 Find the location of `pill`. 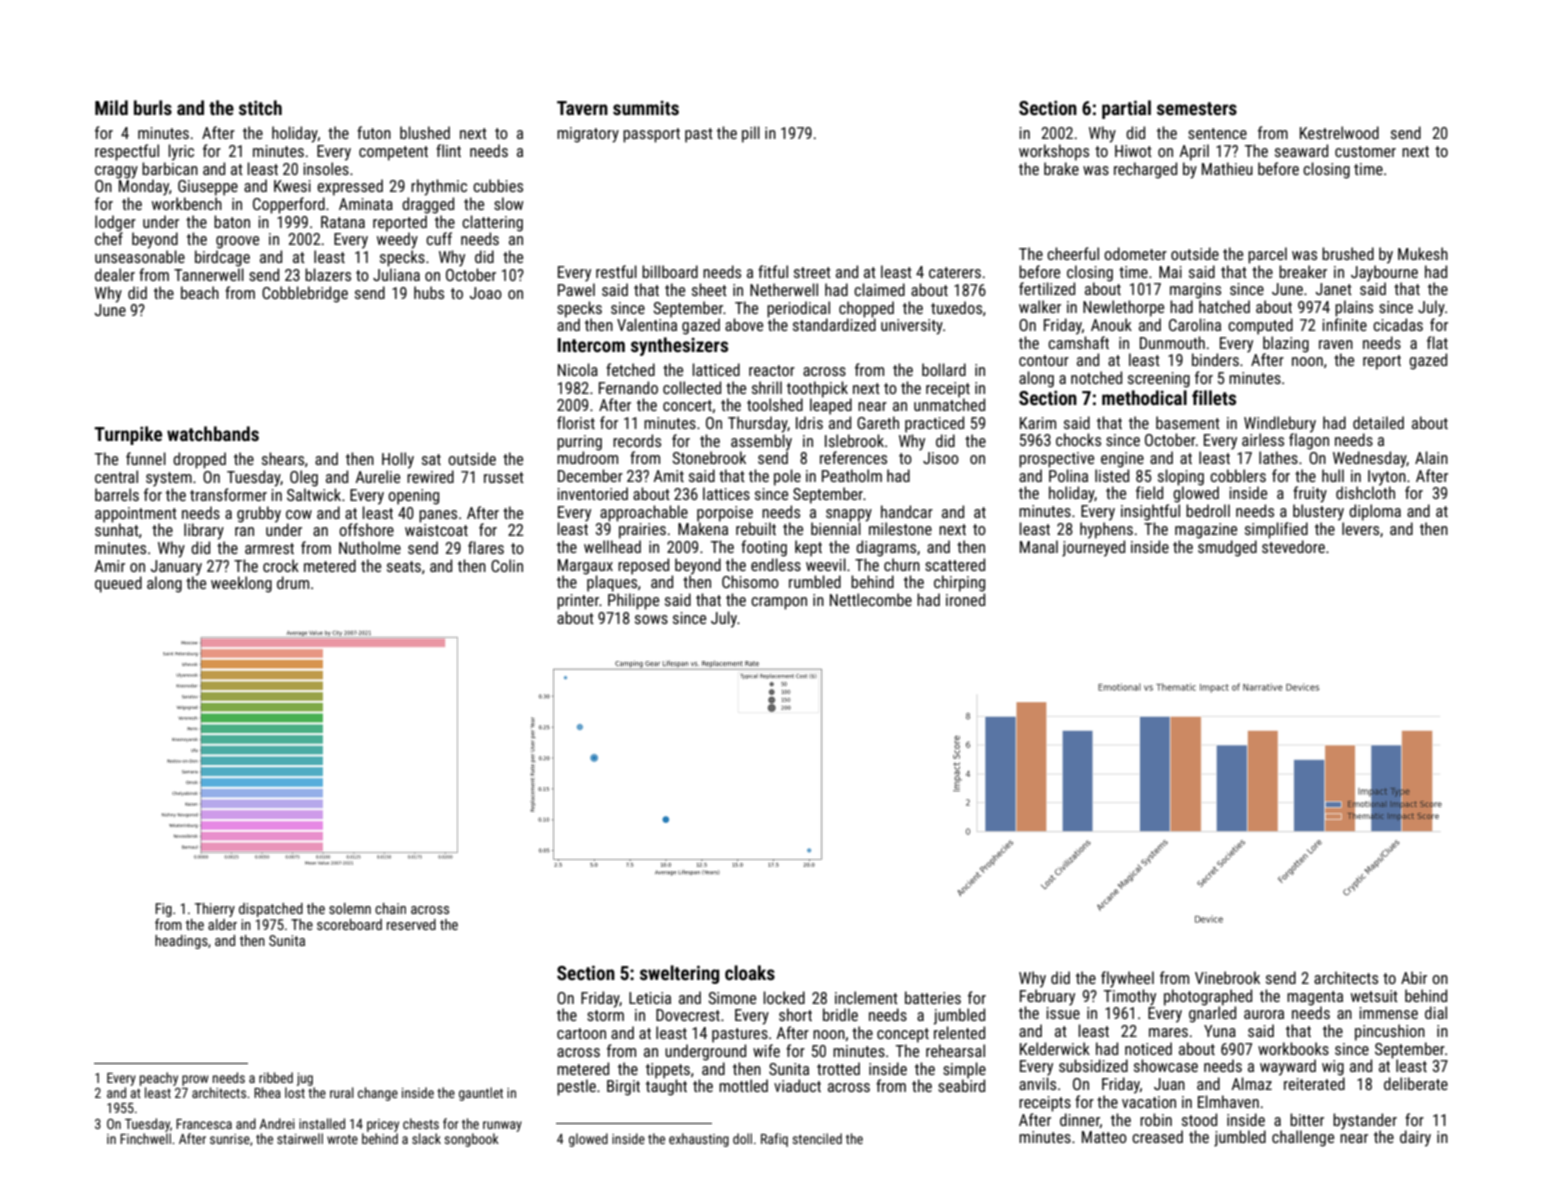

pill is located at coordinates (751, 134).
